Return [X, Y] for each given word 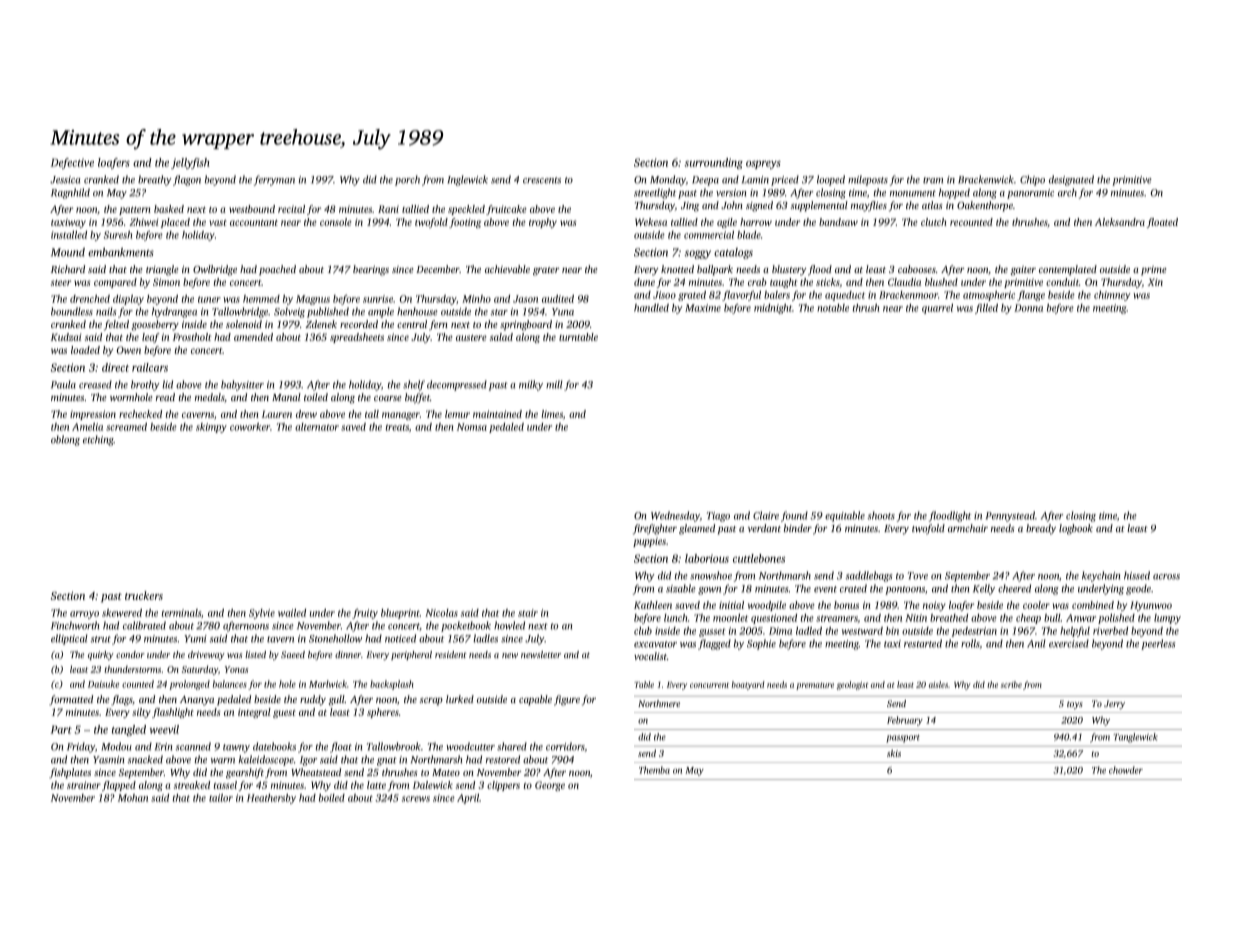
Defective [72, 163]
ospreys [763, 165]
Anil [1036, 643]
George [550, 786]
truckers [144, 595]
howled [509, 625]
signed [759, 206]
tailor [221, 798]
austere [471, 338]
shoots [881, 515]
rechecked [140, 414]
